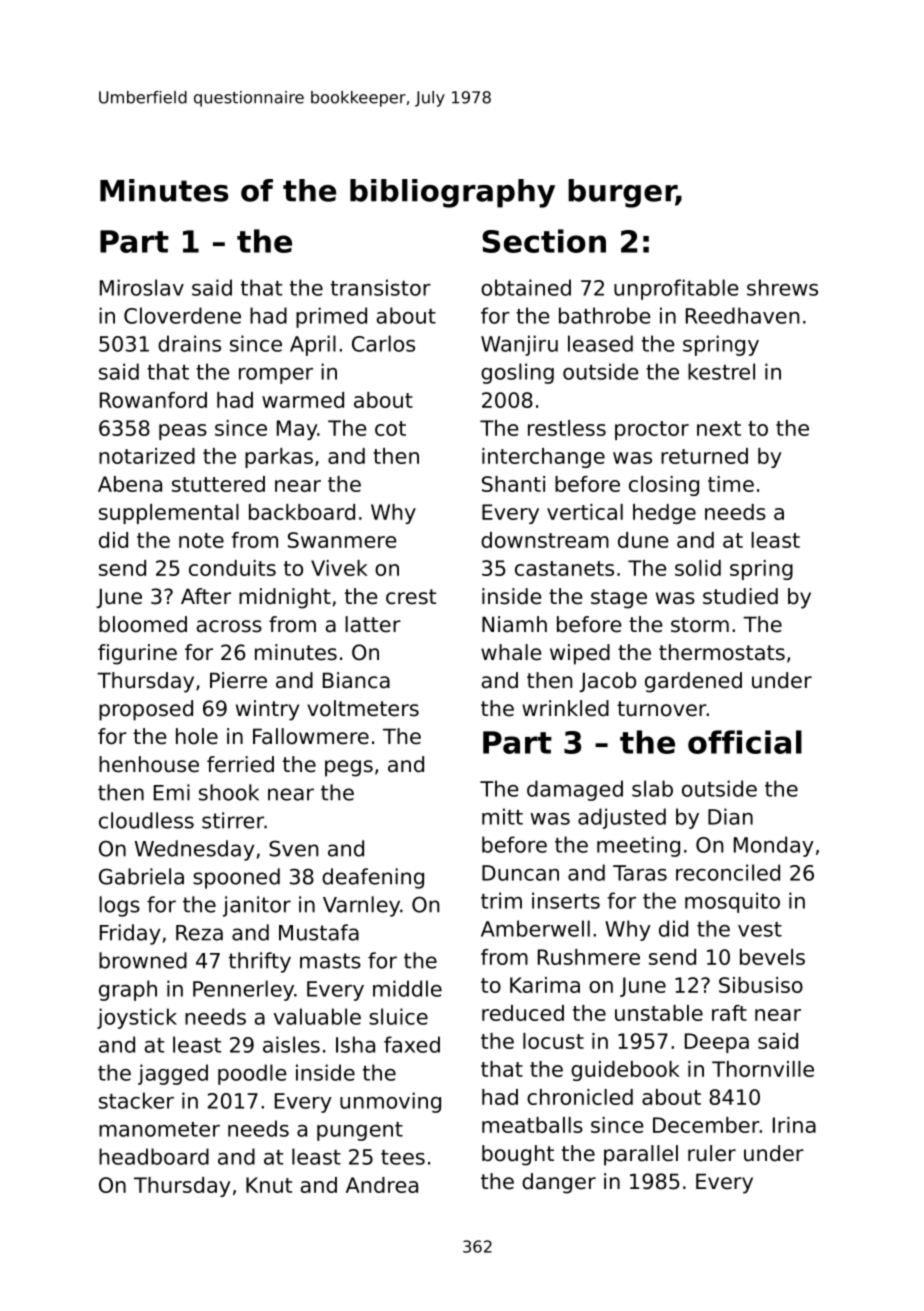 Image resolution: width=924 pixels, height=1311 pixels. I want to click on figurine, so click(137, 654).
